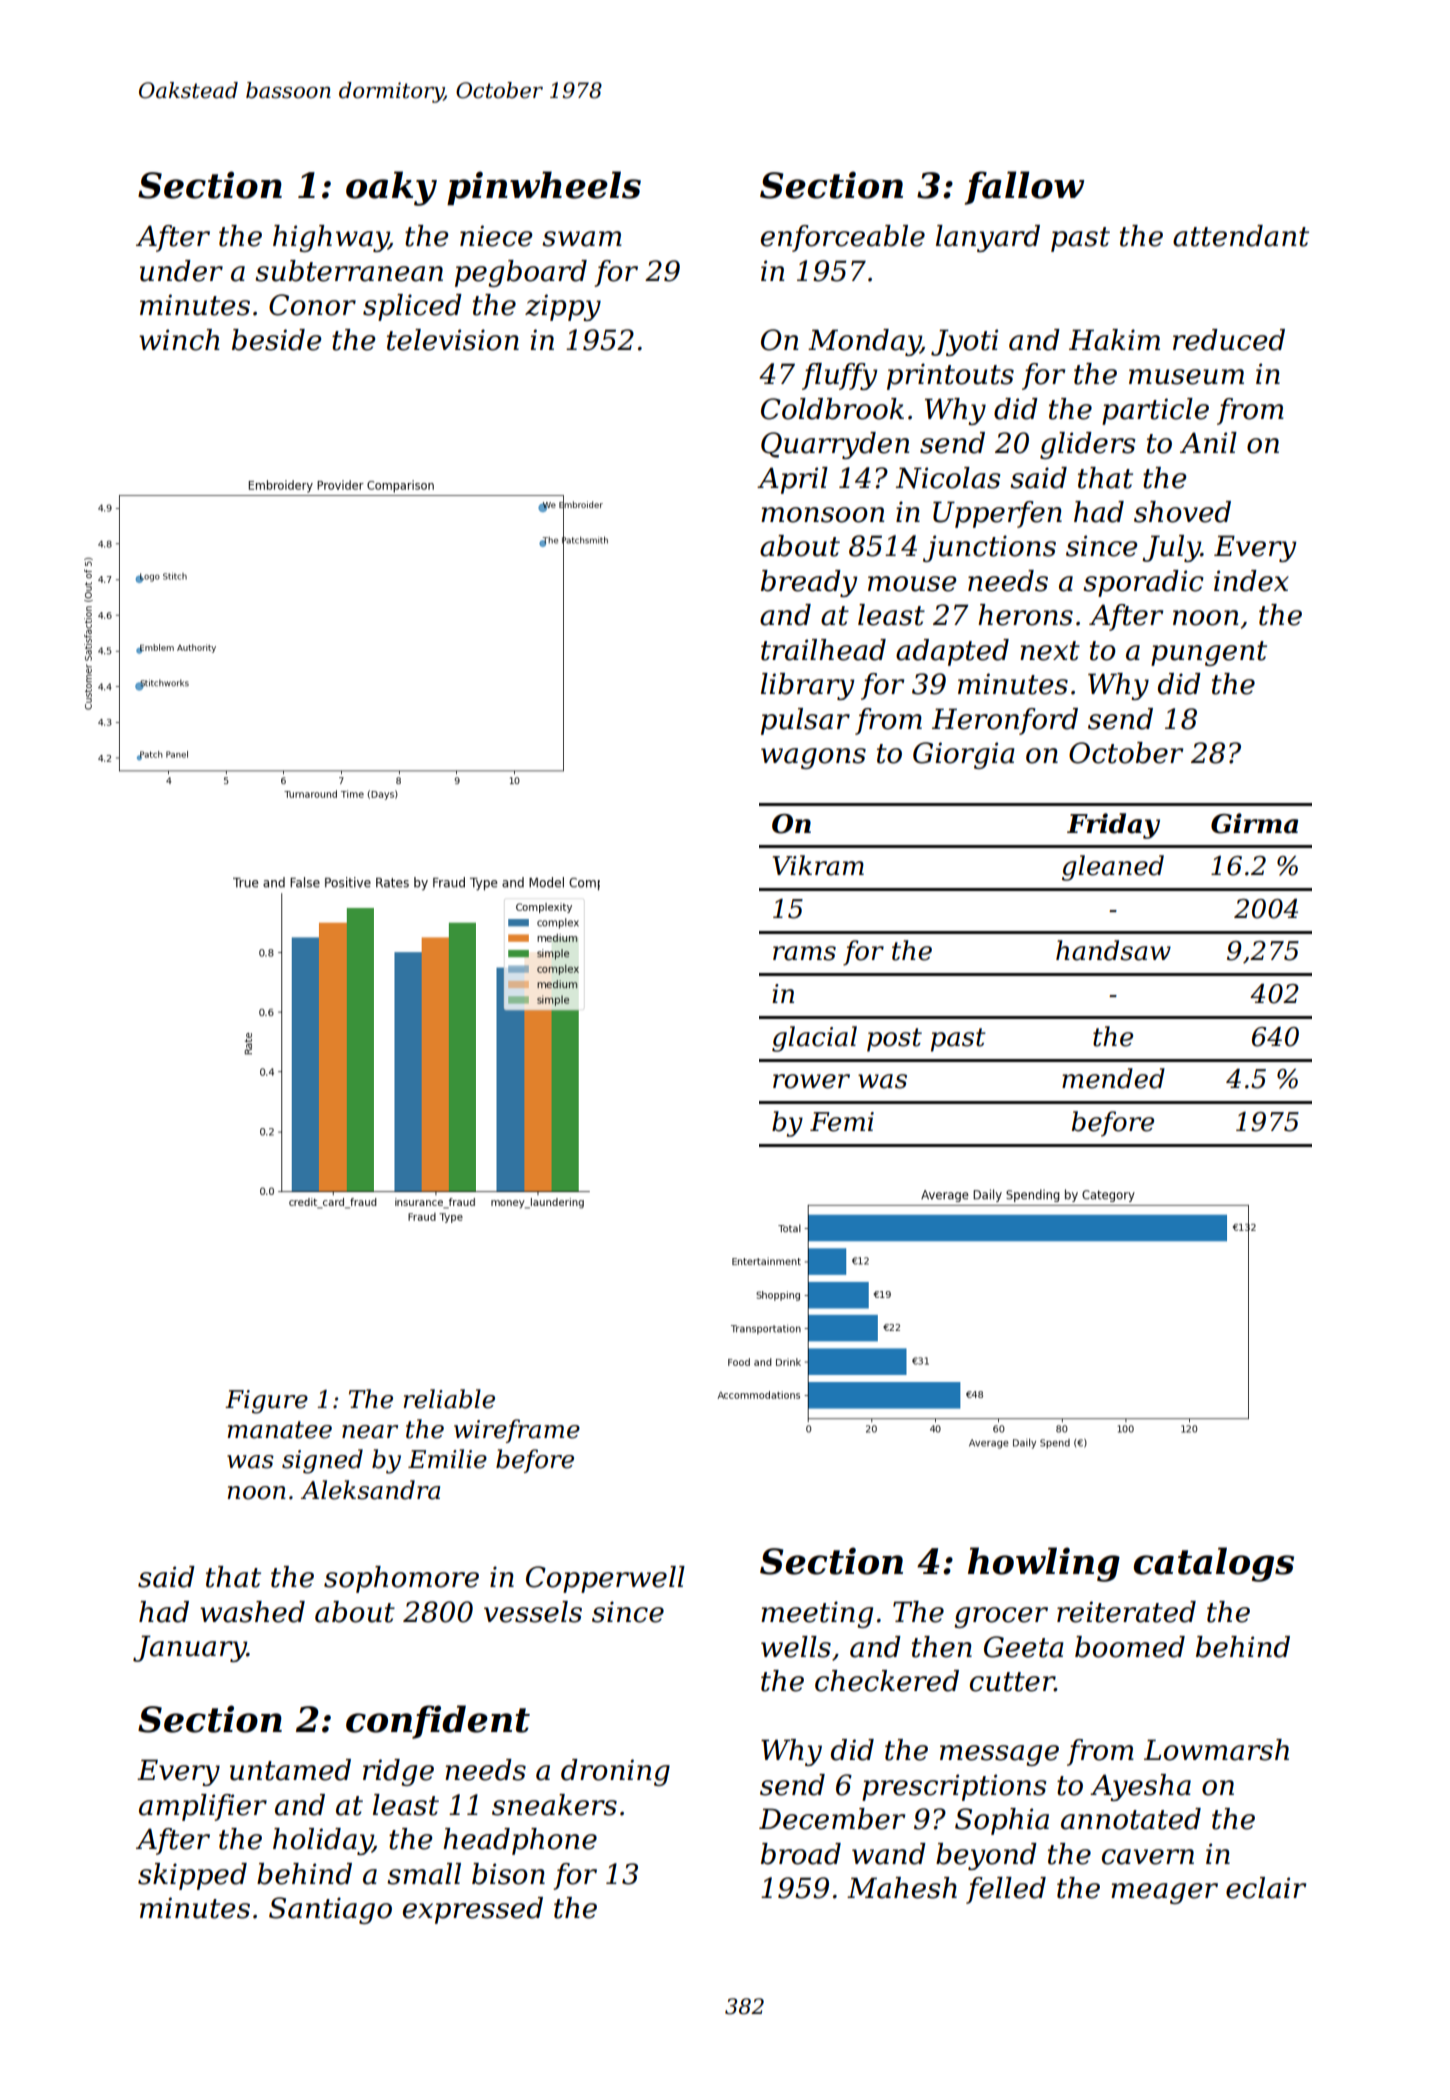  Describe the element at coordinates (1113, 1078) in the image. I see `mended` at that location.
